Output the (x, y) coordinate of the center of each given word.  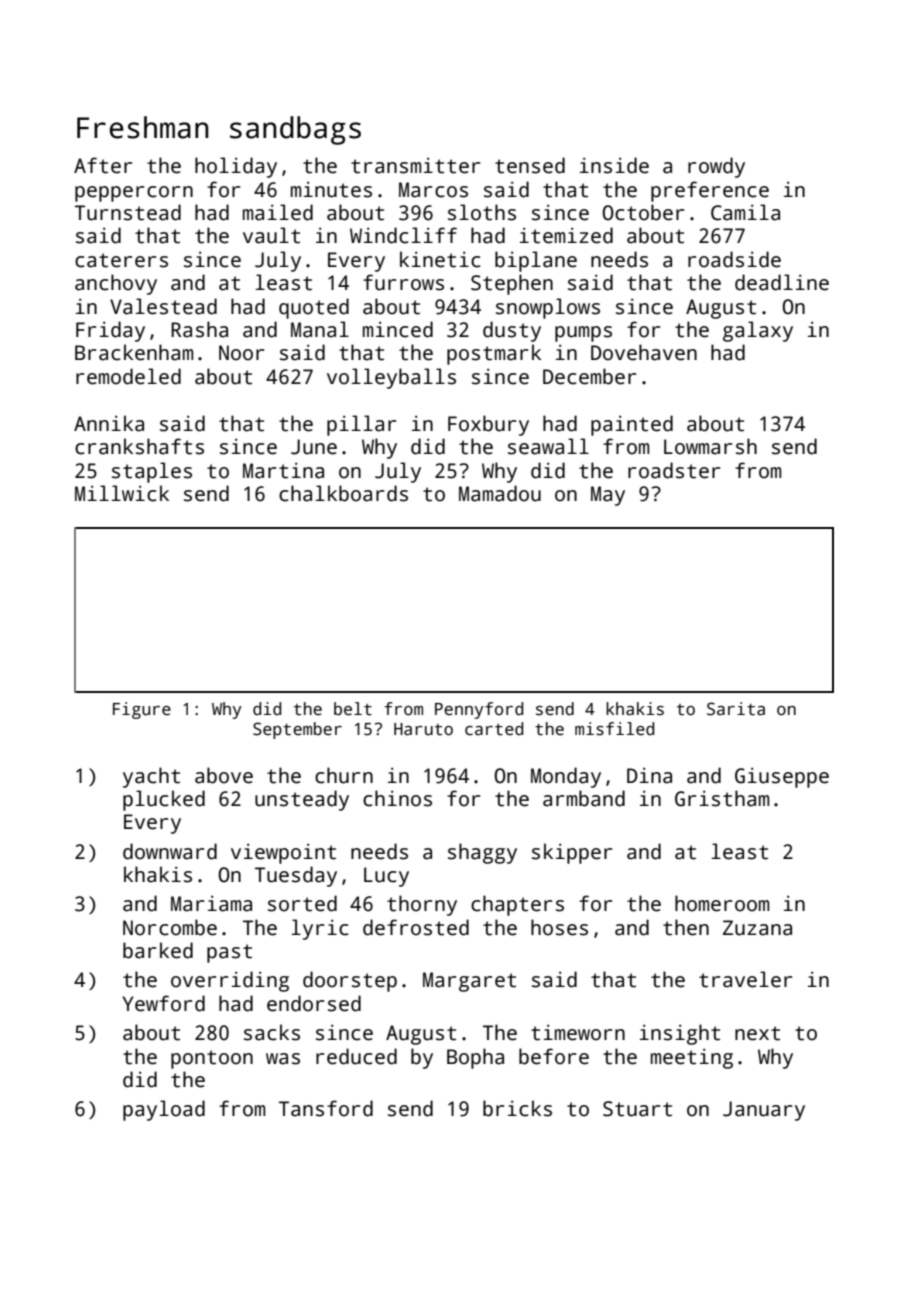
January (764, 1111)
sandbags (295, 130)
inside (614, 165)
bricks (517, 1108)
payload (164, 1110)
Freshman (143, 127)
